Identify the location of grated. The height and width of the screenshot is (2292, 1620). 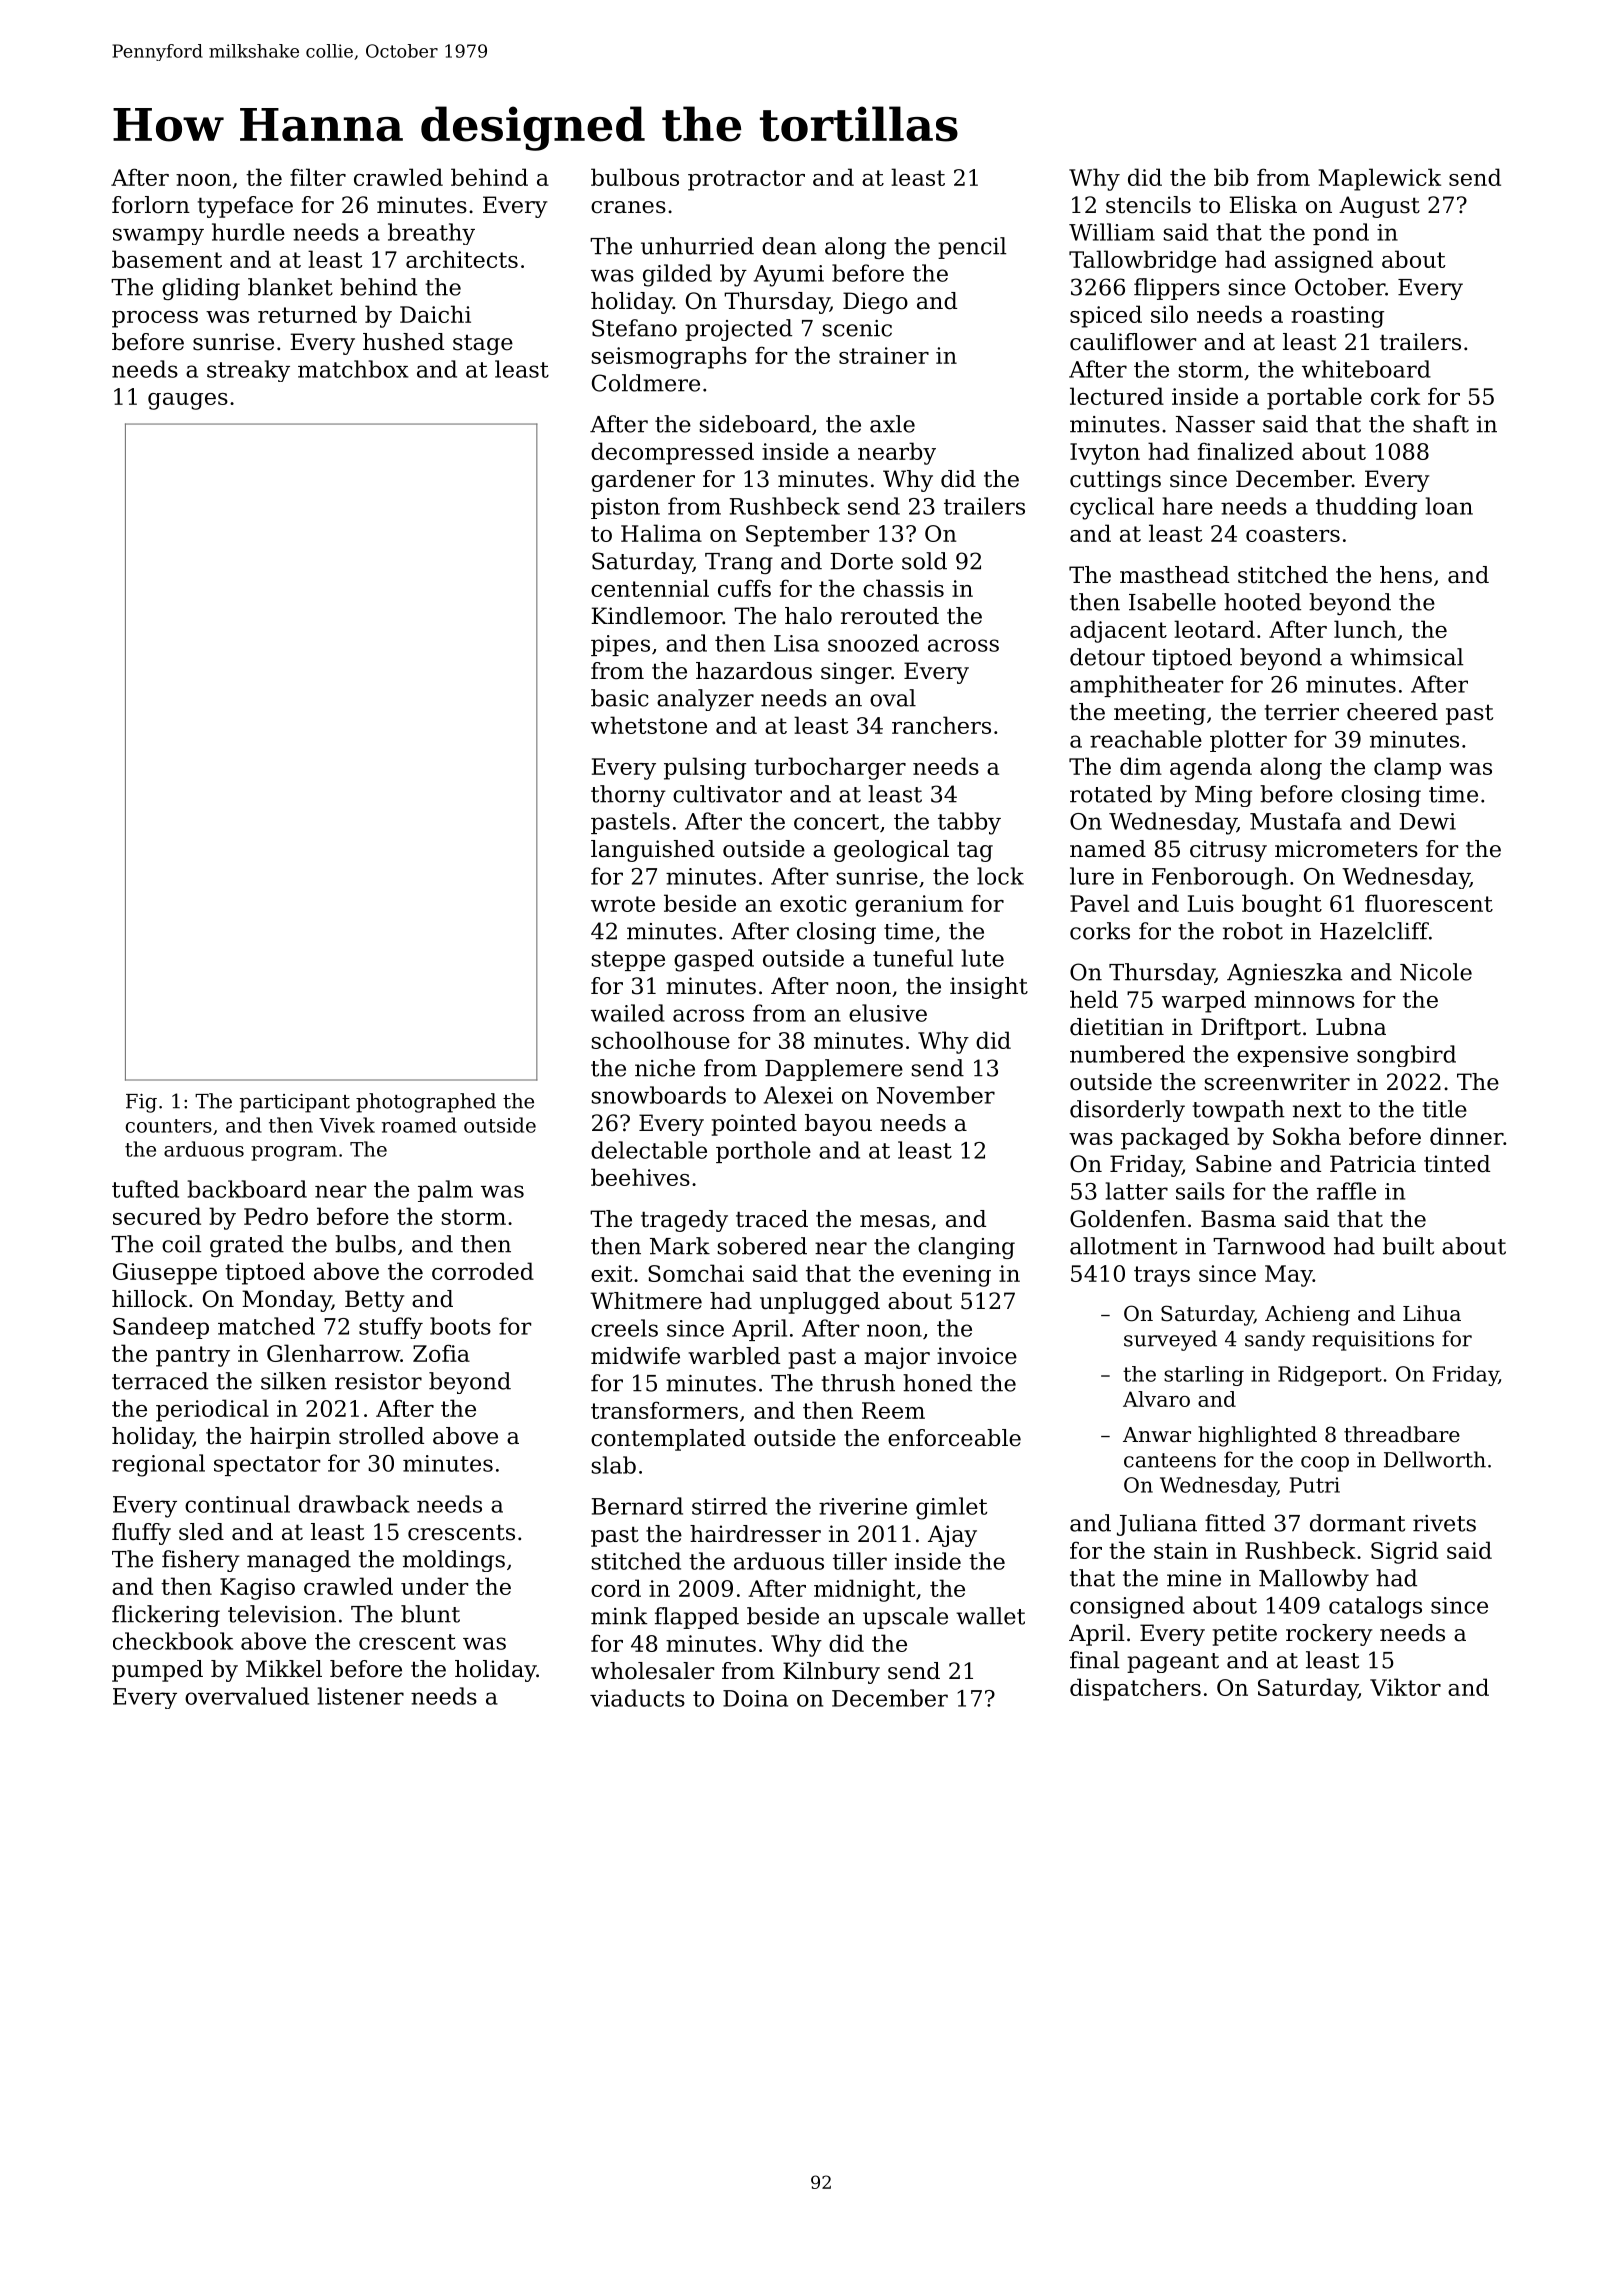
(247, 1246).
